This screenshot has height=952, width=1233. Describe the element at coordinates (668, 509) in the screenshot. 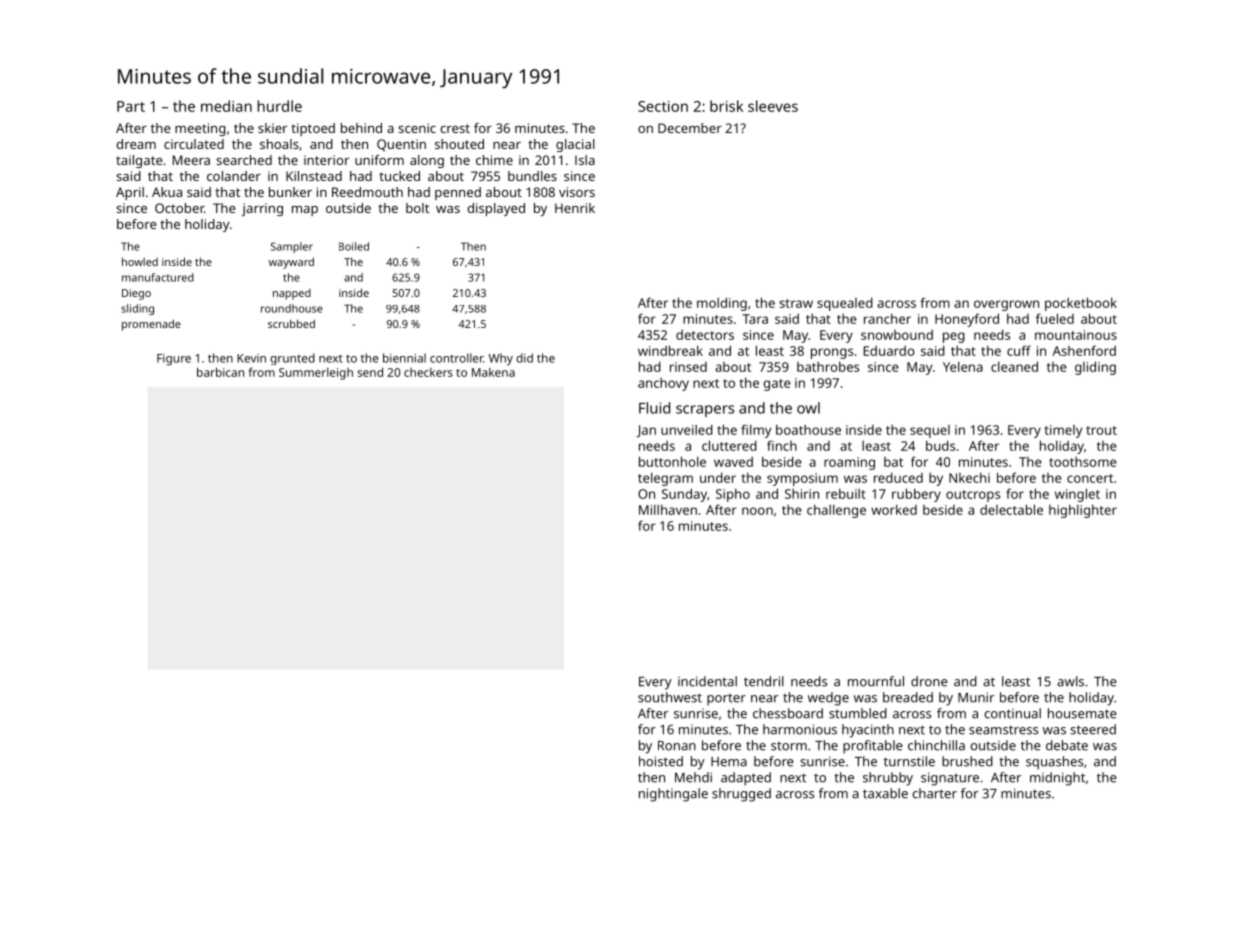

I see `Millhaven` at that location.
